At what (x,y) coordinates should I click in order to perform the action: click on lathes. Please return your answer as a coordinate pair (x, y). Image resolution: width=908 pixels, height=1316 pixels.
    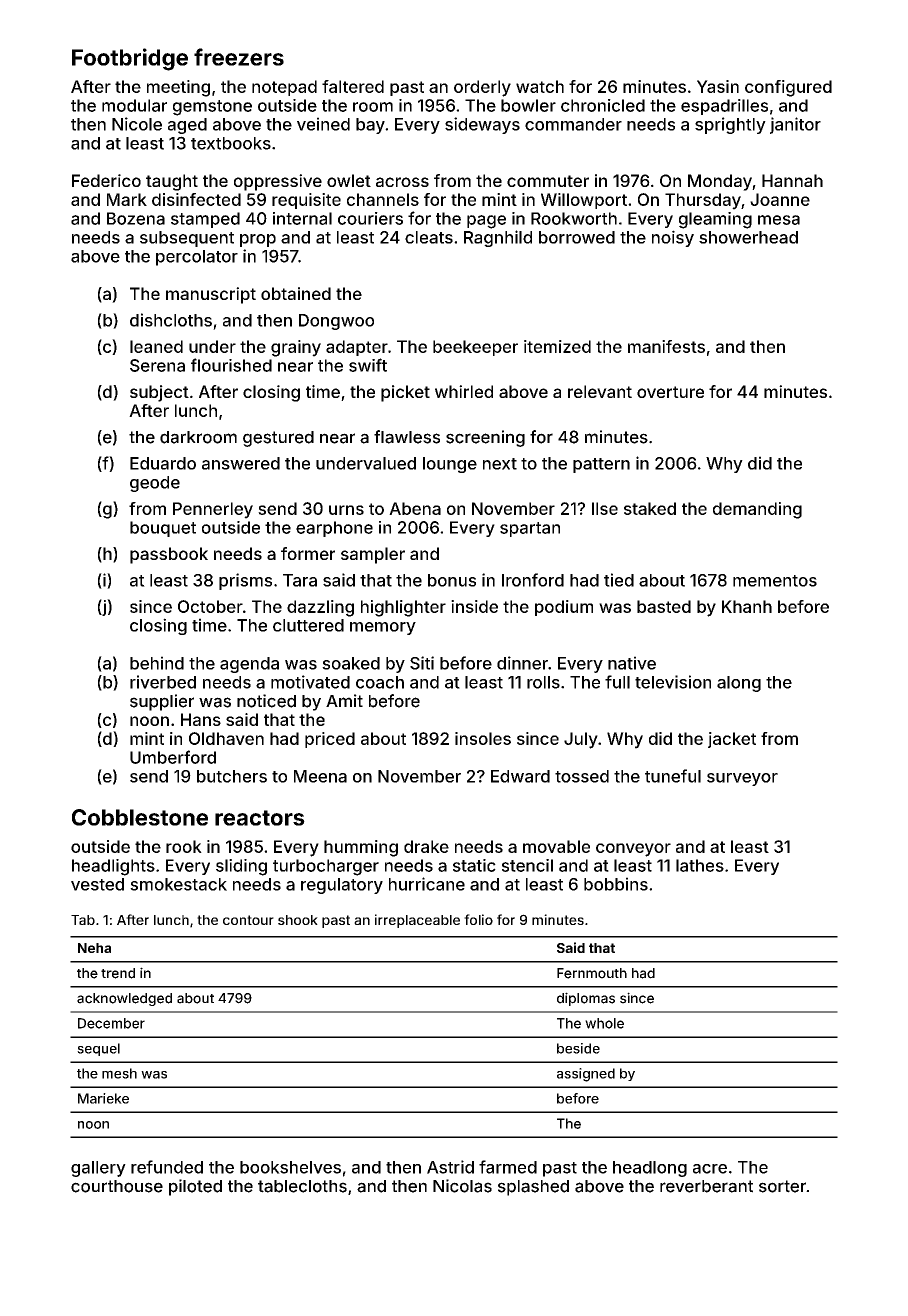
    Looking at the image, I should click on (700, 865).
